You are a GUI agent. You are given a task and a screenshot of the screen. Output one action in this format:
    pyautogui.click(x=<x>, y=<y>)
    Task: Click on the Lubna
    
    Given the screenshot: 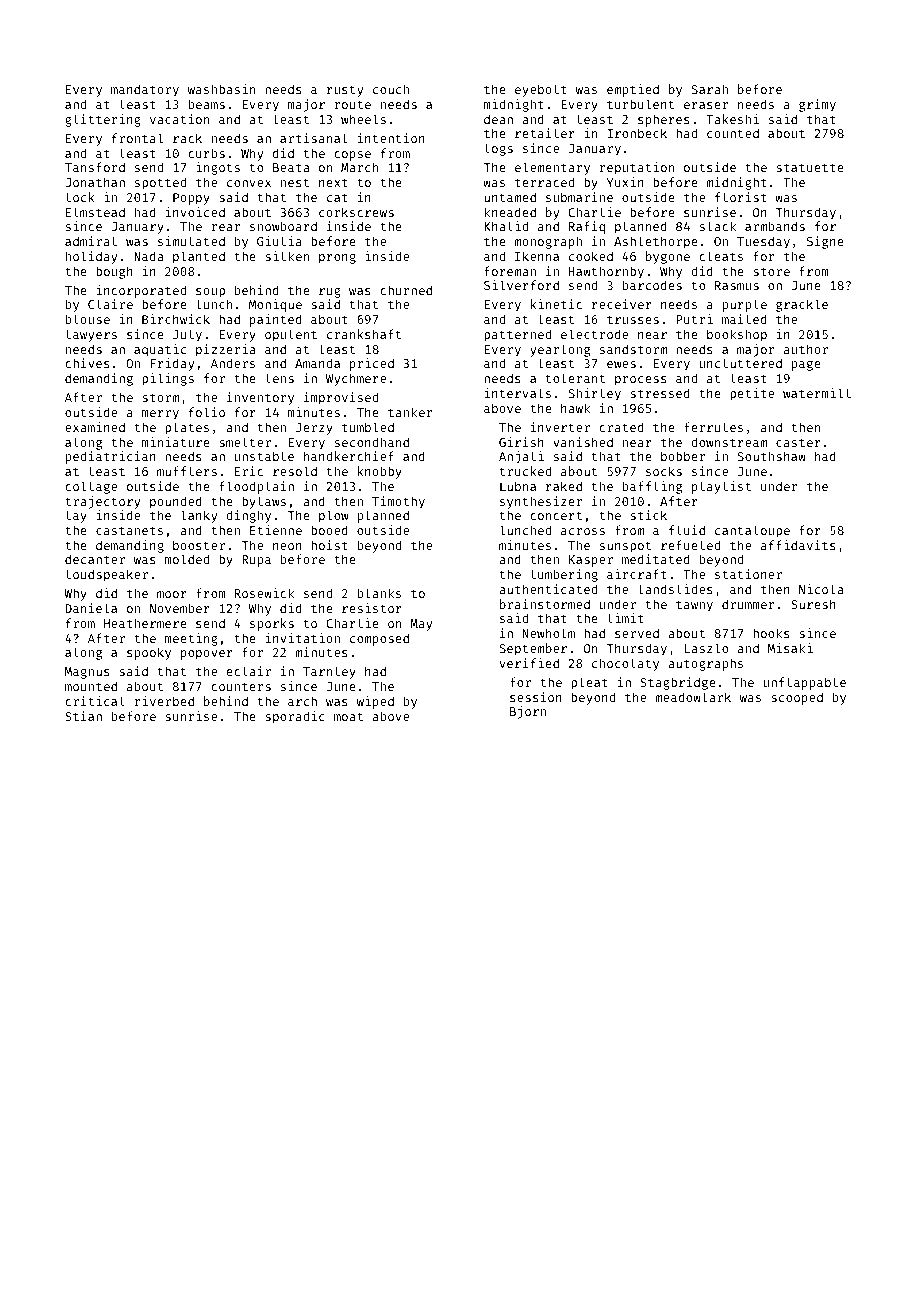 What is the action you would take?
    pyautogui.click(x=518, y=486)
